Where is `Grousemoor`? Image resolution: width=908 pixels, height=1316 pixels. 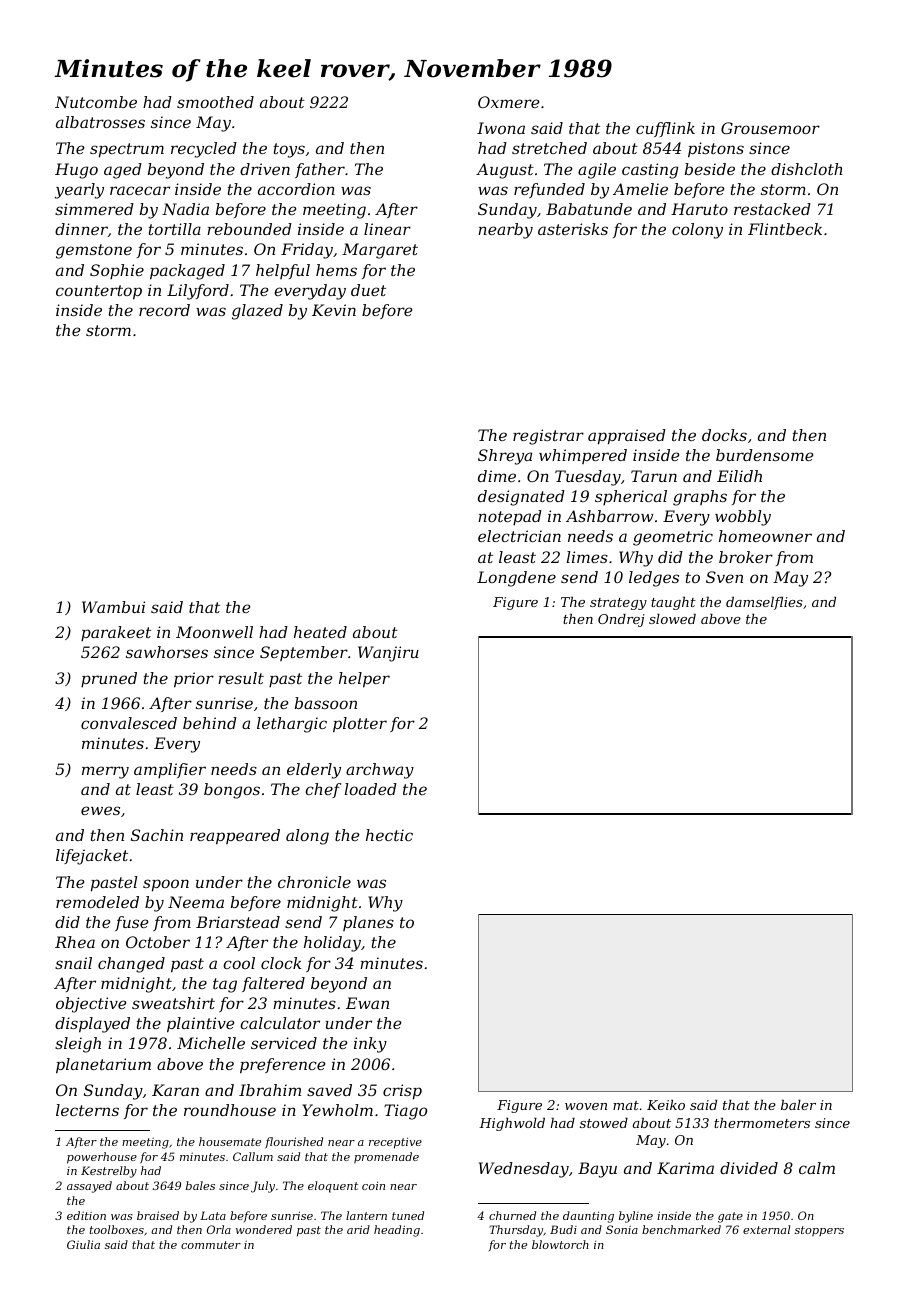 Grousemoor is located at coordinates (770, 128).
